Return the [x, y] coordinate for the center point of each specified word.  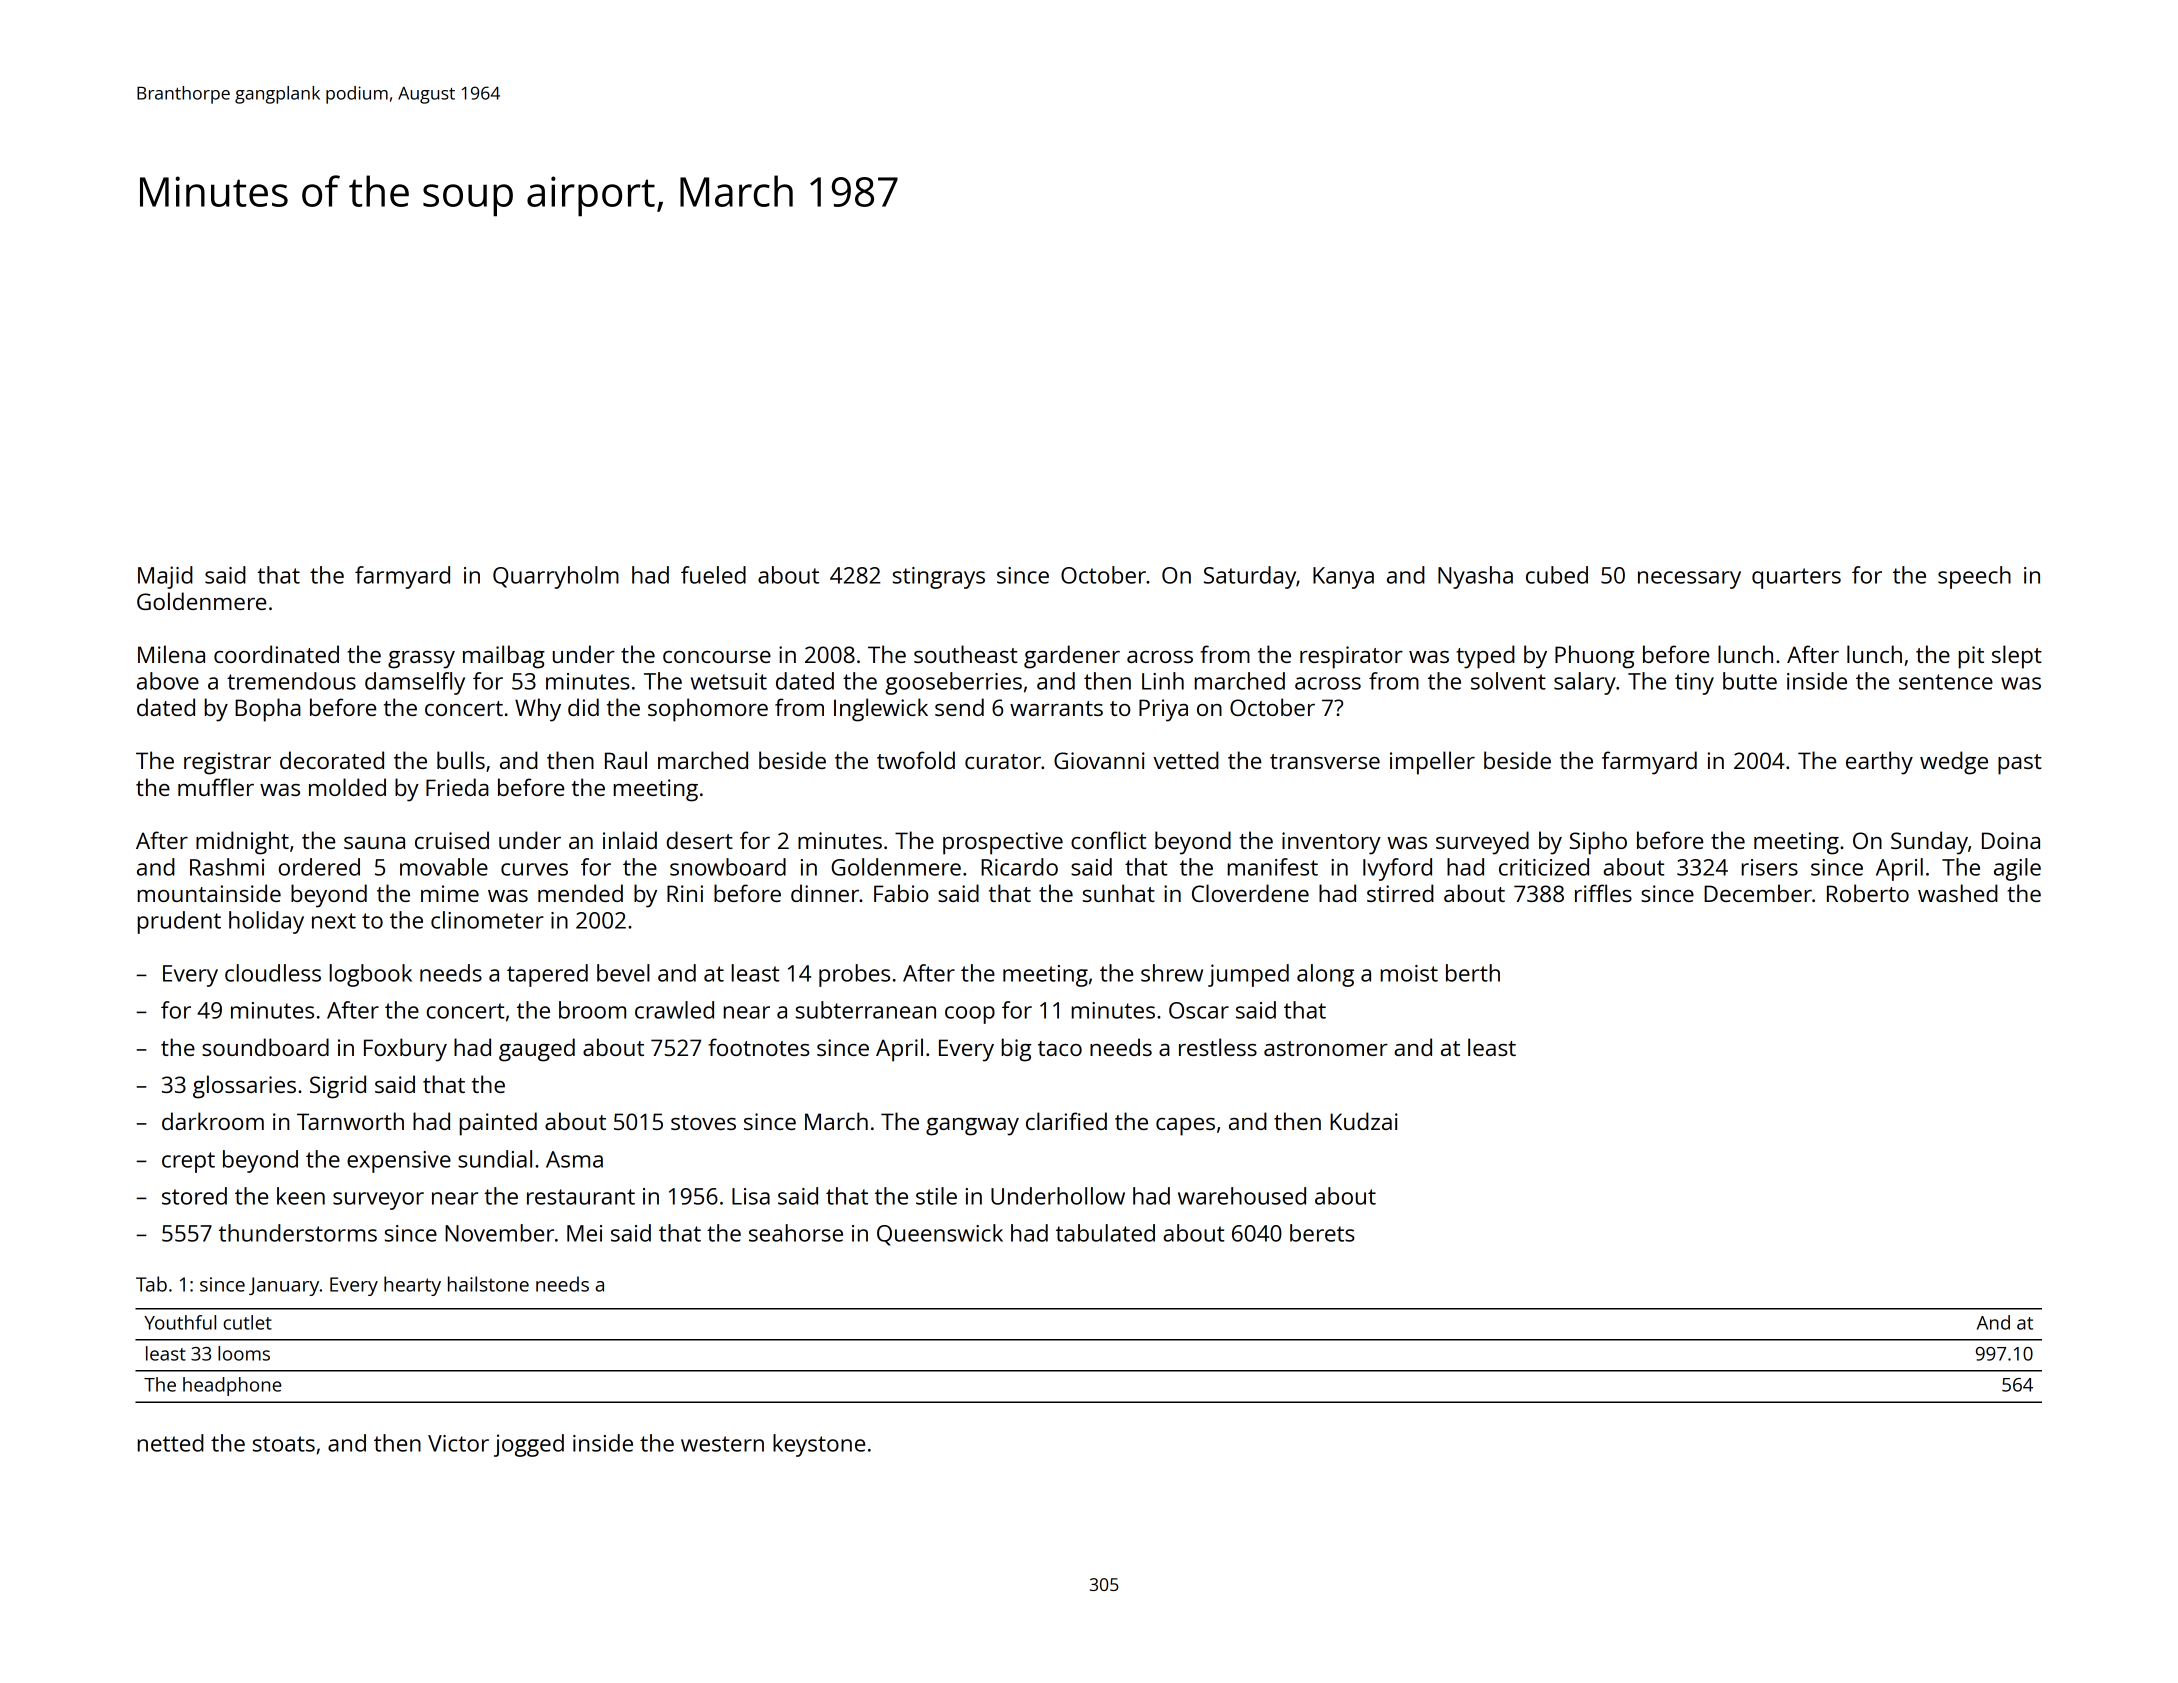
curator [1003, 761]
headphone [232, 1386]
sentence [1946, 682]
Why [538, 710]
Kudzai [1364, 1121]
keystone [819, 1445]
